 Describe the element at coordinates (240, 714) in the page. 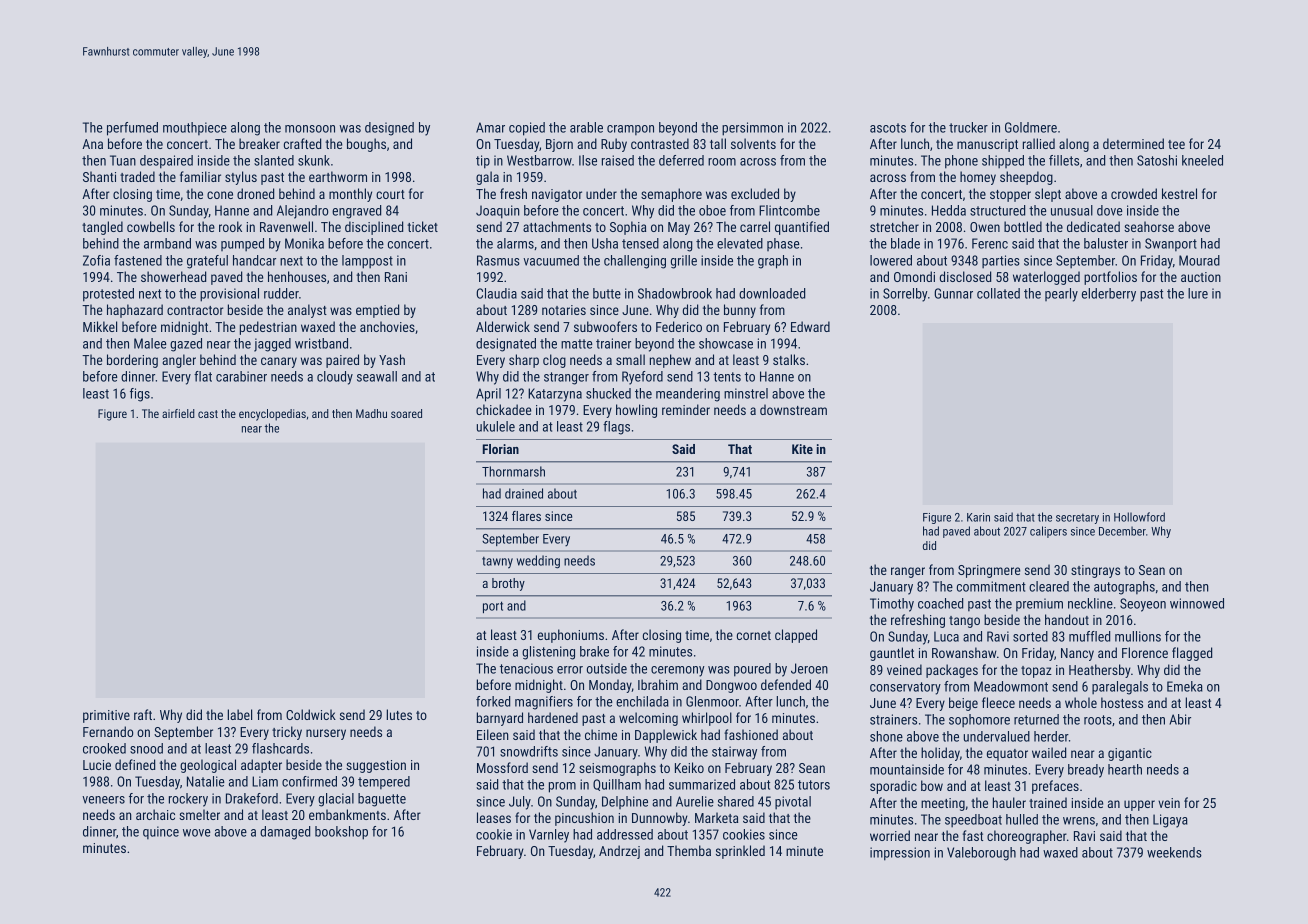

I see `label` at that location.
